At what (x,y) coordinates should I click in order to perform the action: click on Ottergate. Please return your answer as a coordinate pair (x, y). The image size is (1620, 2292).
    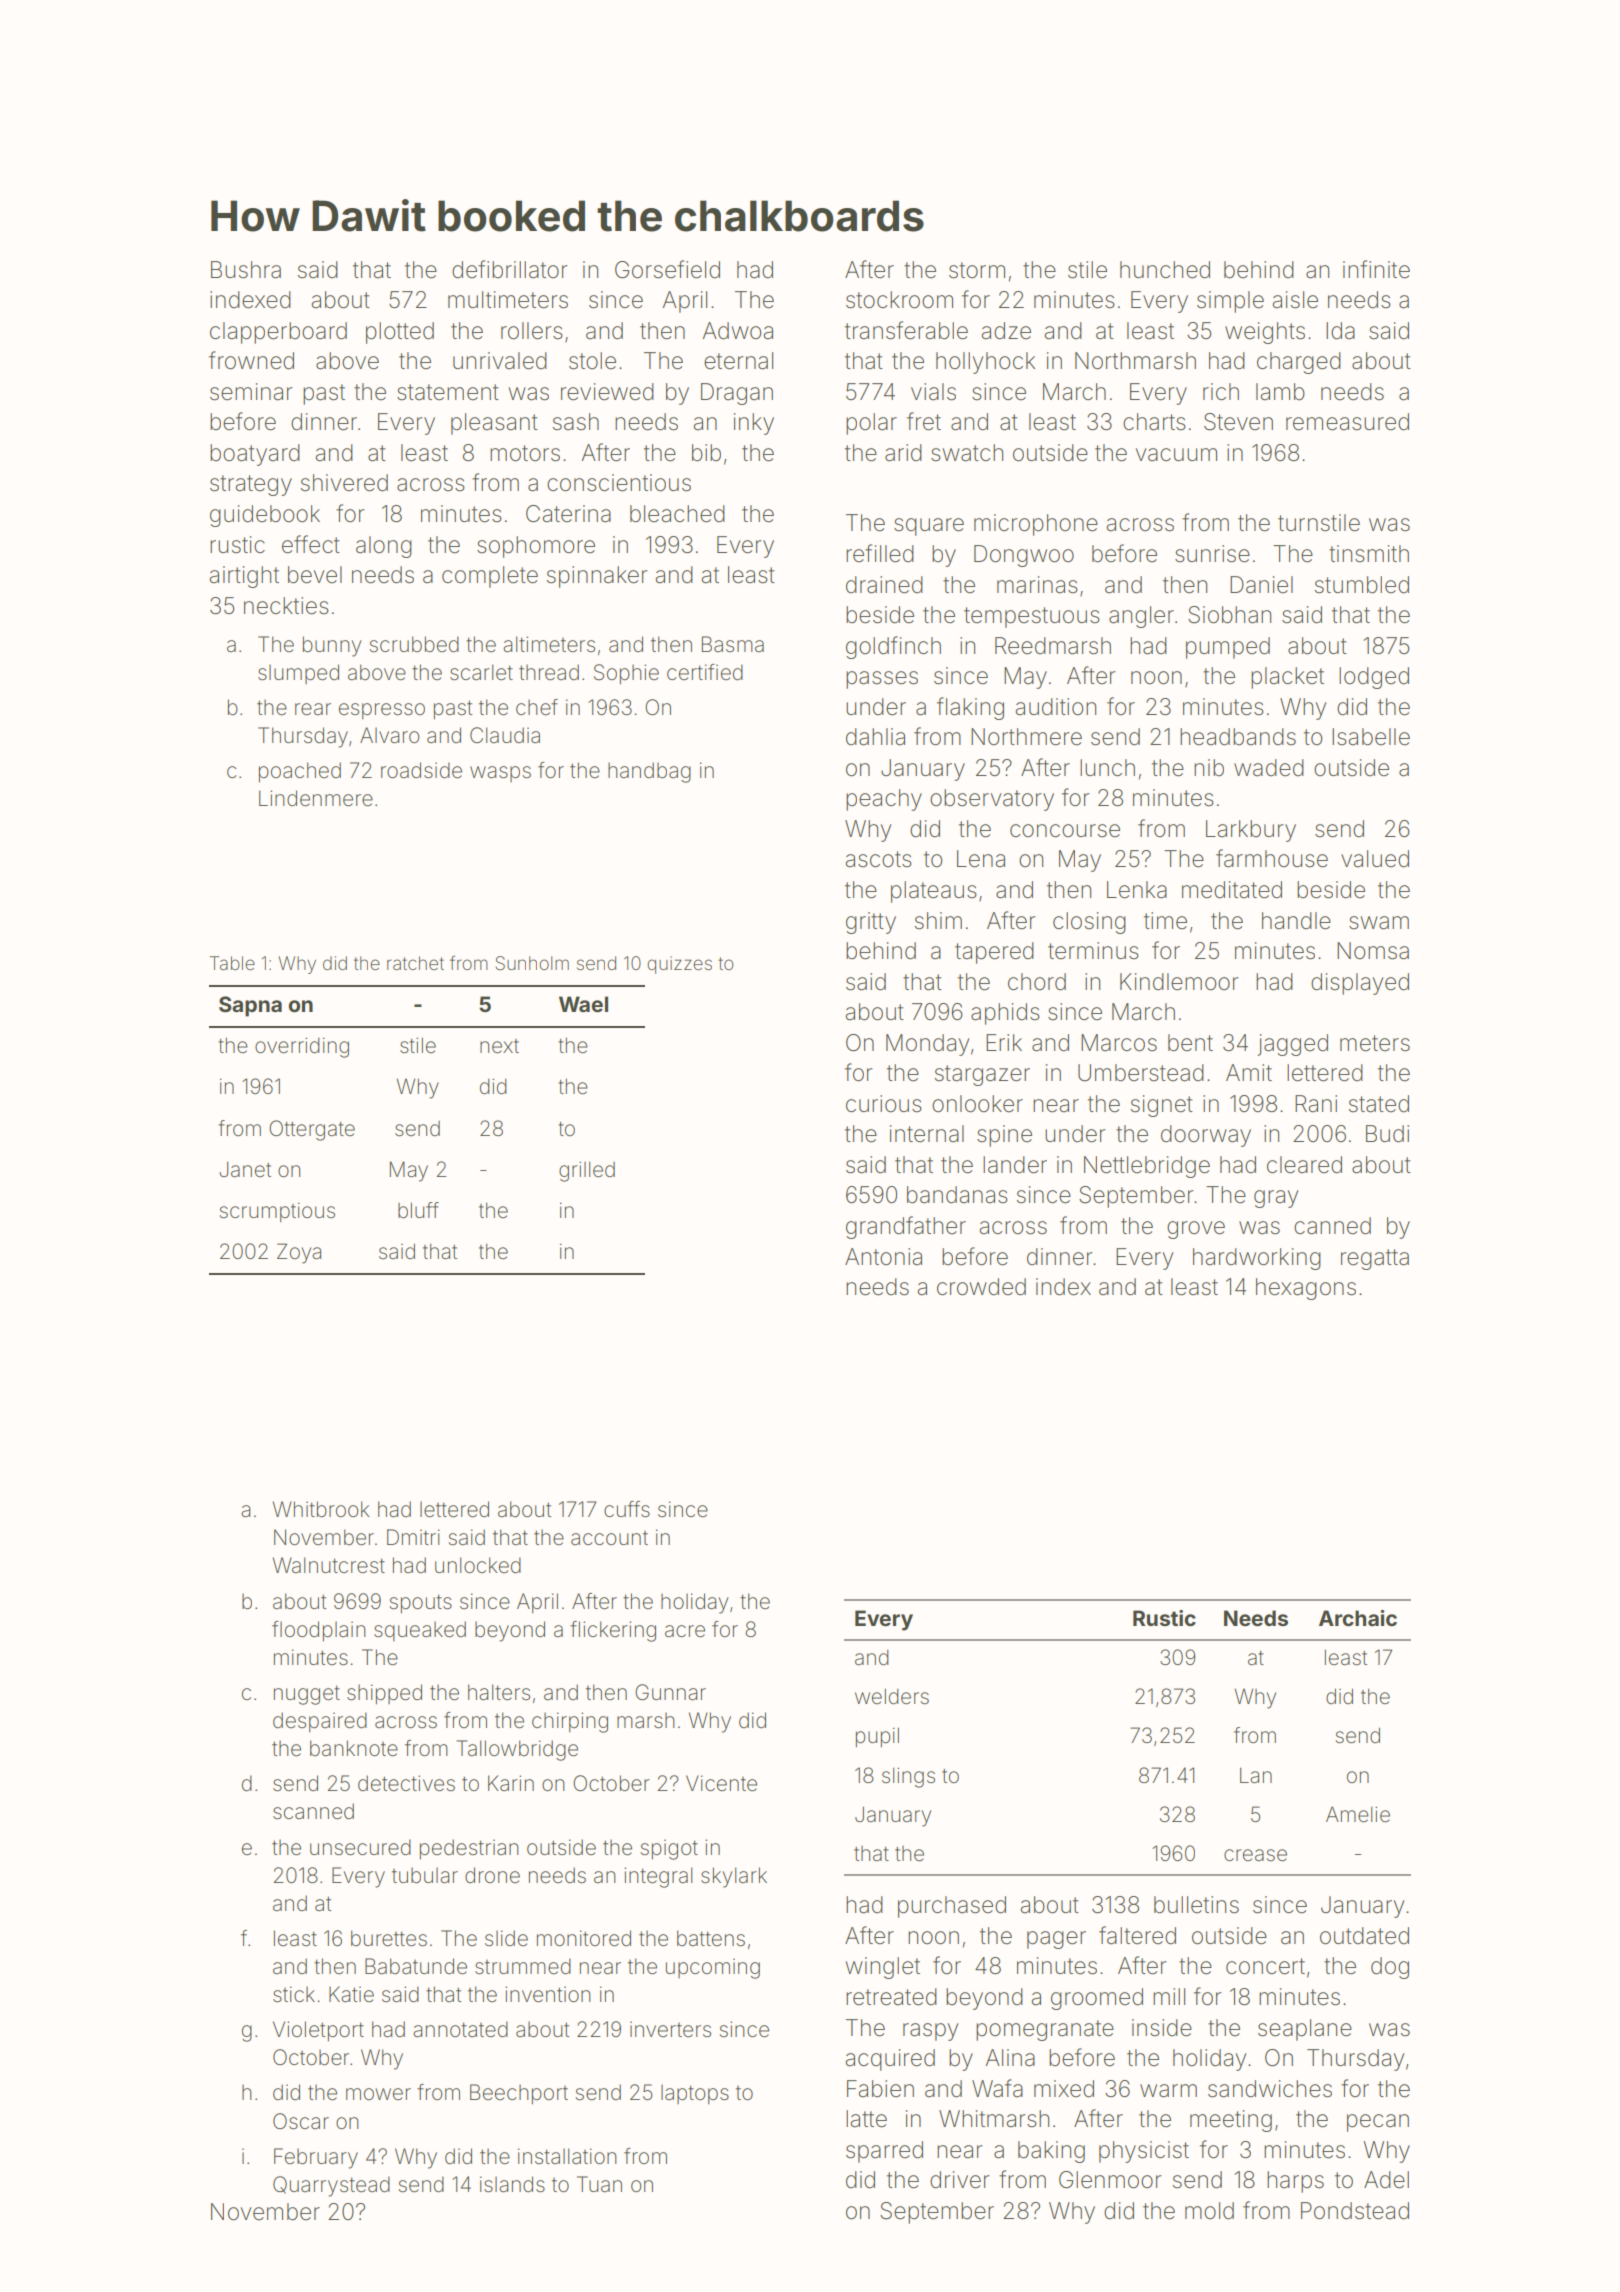
    Looking at the image, I should click on (312, 1130).
